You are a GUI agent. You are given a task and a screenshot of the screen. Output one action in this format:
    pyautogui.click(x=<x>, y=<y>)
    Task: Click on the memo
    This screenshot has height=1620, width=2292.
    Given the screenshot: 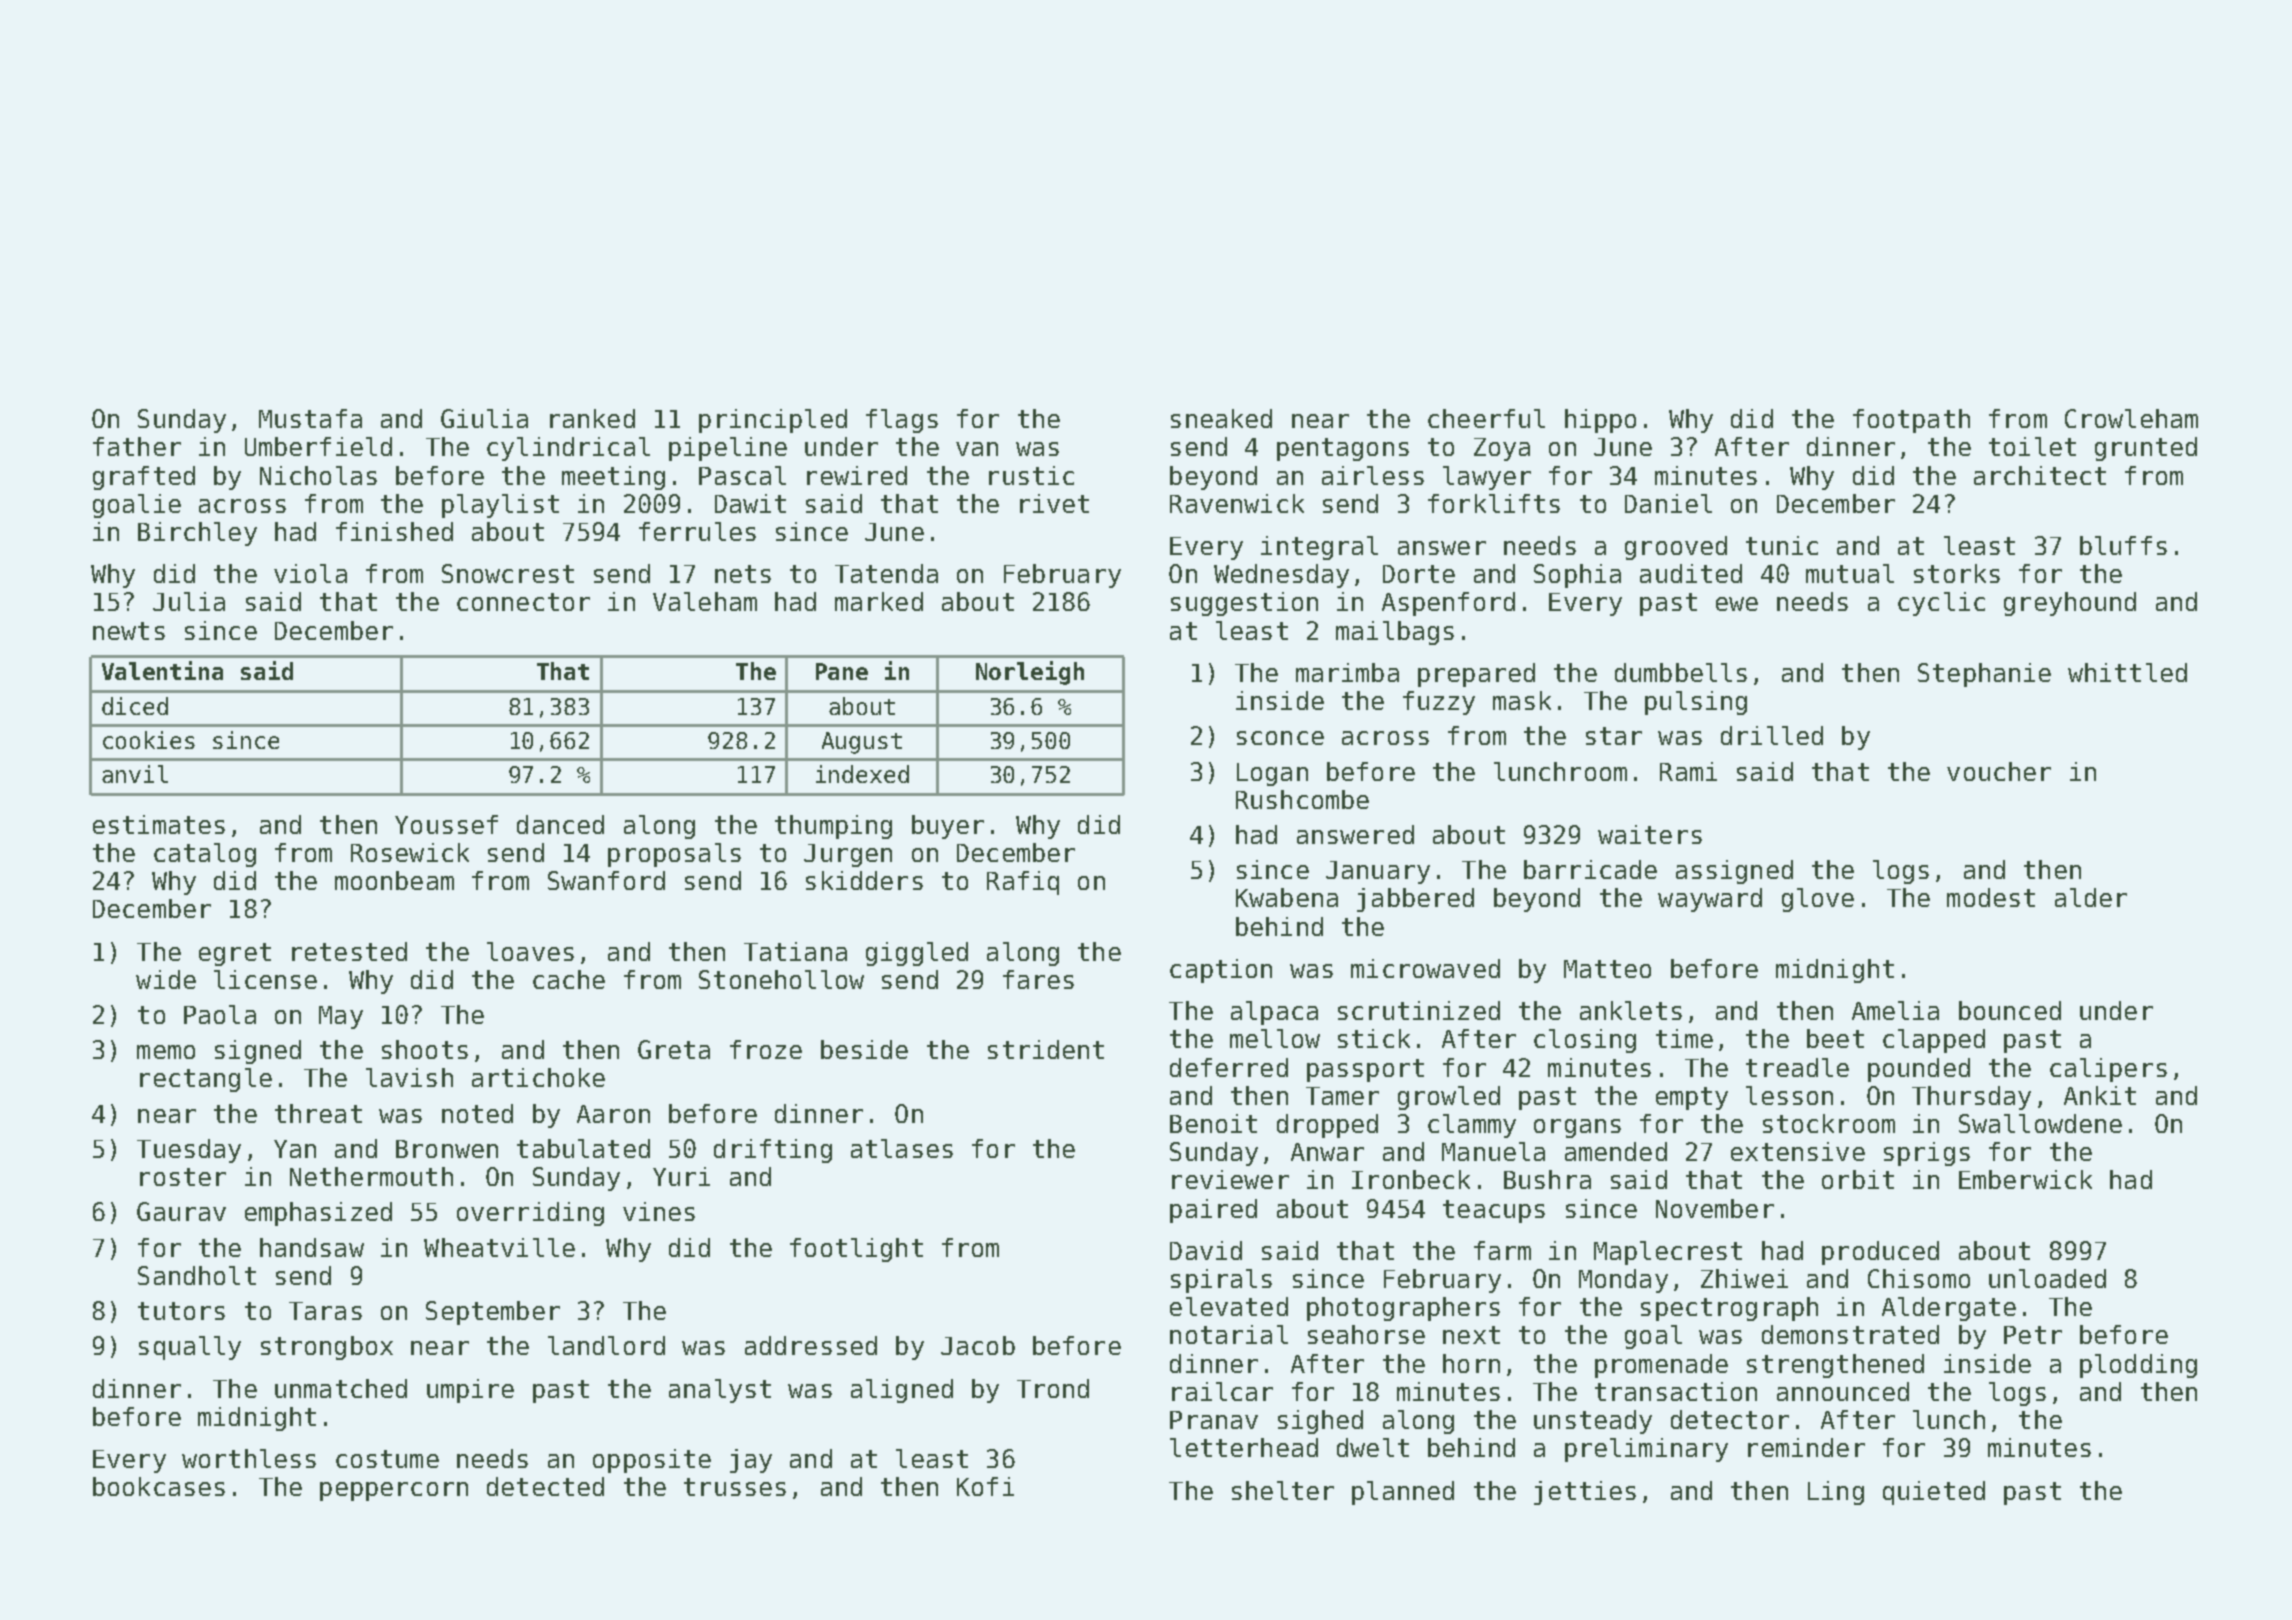 What is the action you would take?
    pyautogui.click(x=166, y=1052)
